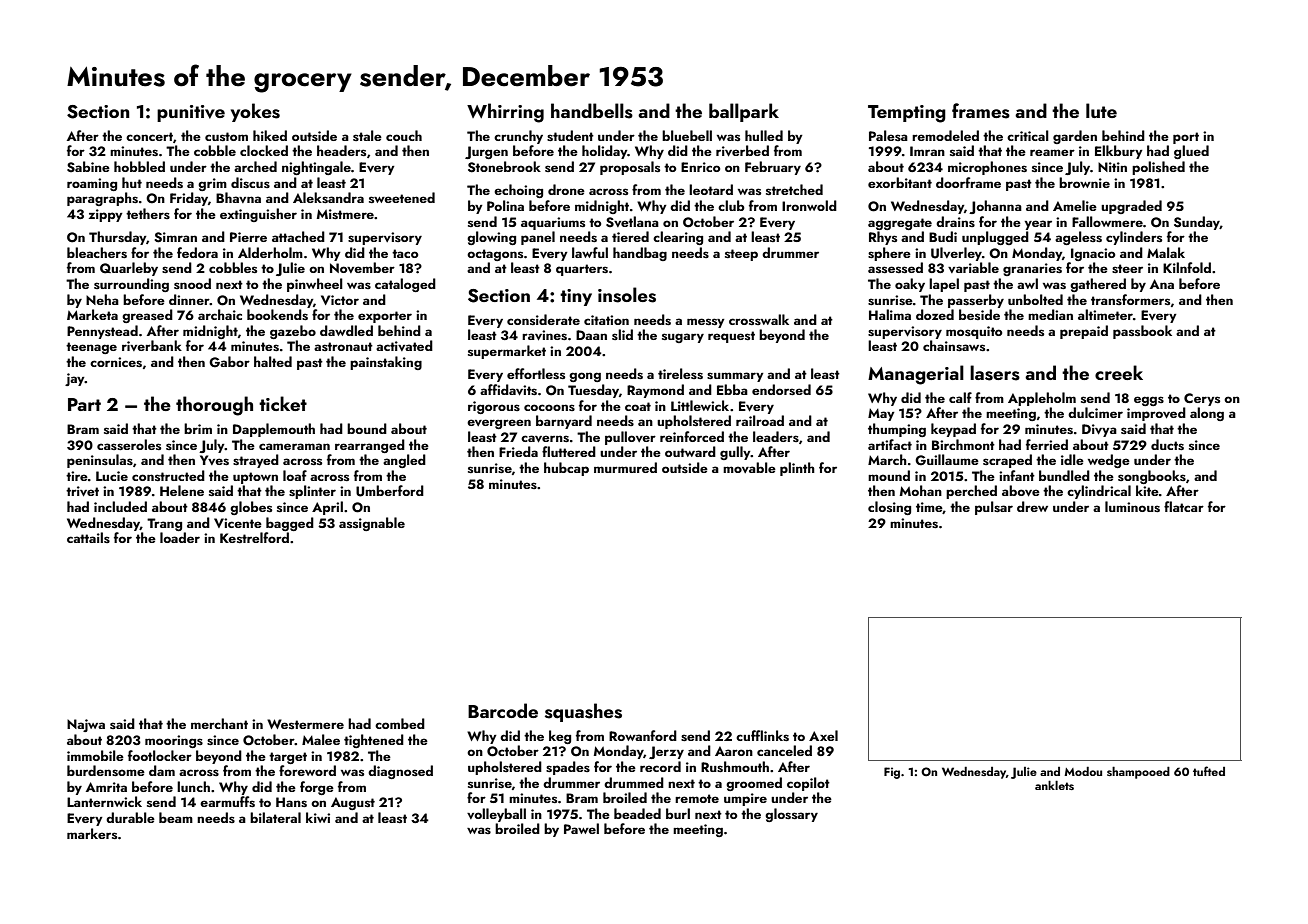 The image size is (1308, 924). What do you see at coordinates (92, 833) in the document?
I see `markers` at bounding box center [92, 833].
